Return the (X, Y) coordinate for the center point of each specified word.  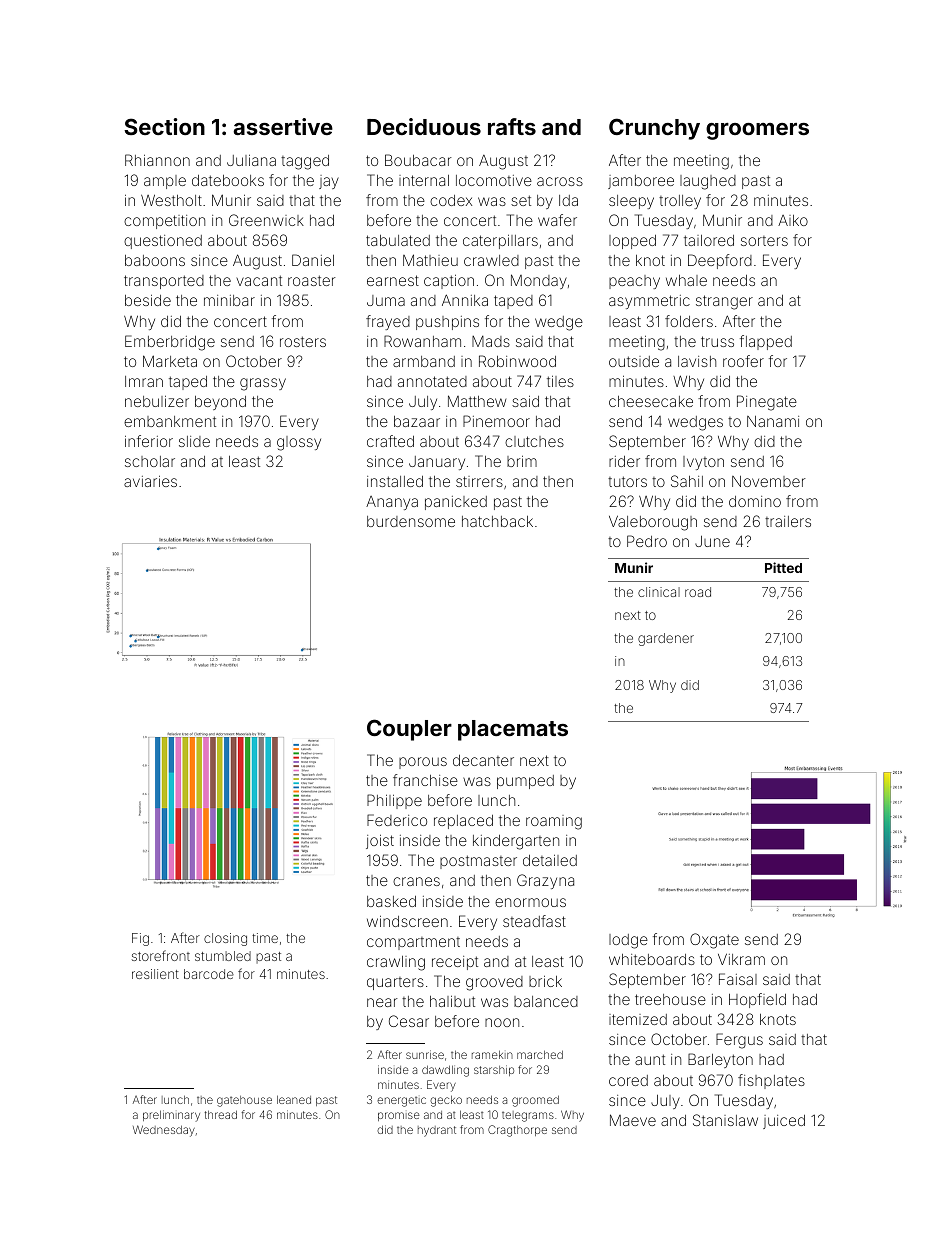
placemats (513, 730)
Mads (491, 341)
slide (194, 441)
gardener (666, 639)
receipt (455, 963)
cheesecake (651, 401)
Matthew (477, 401)
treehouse (670, 999)
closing (225, 939)
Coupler (409, 730)
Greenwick (266, 220)
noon (502, 1022)
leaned (294, 1099)
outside (634, 361)
